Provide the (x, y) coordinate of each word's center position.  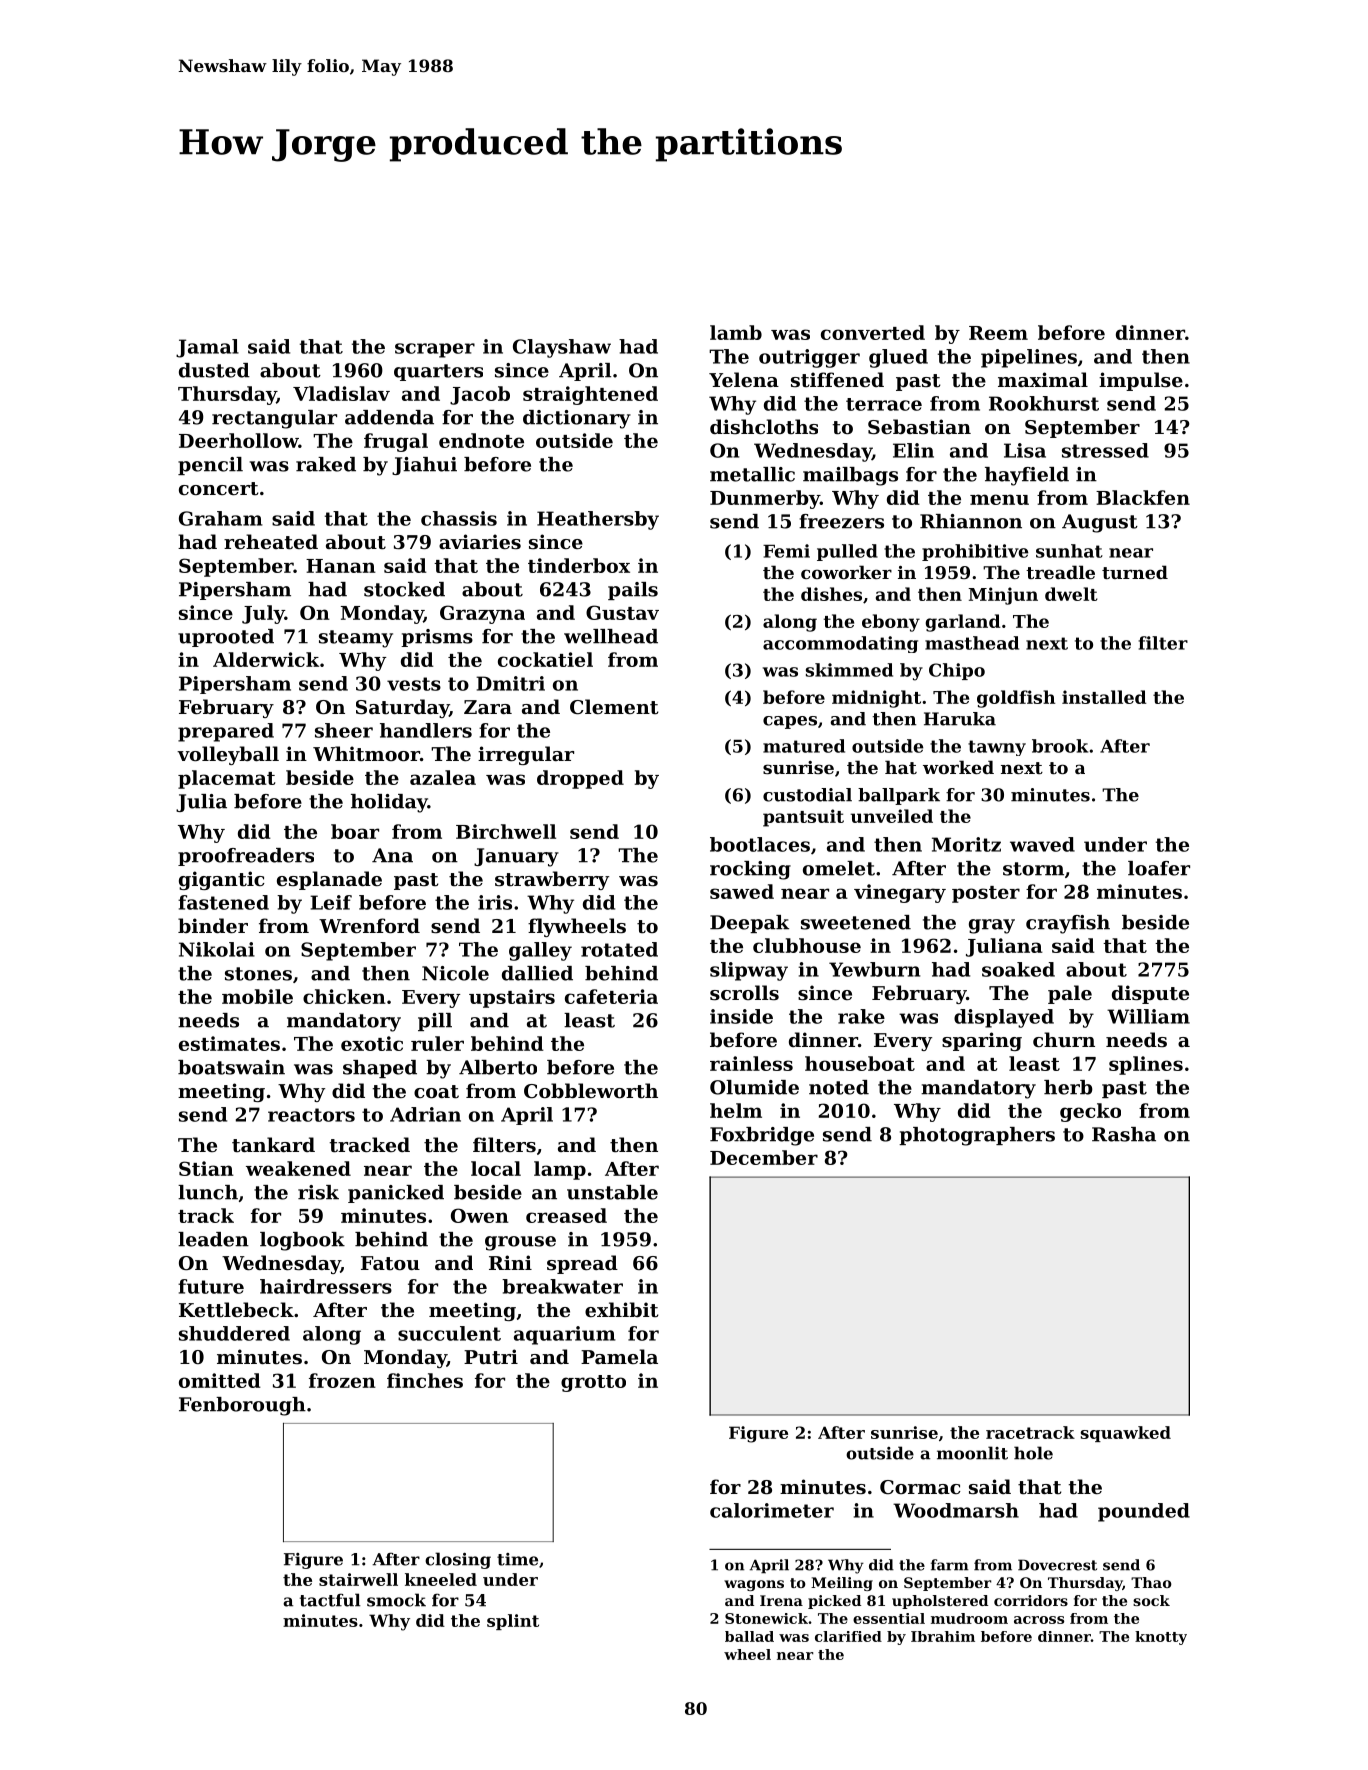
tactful (330, 1600)
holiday (389, 803)
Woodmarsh (956, 1510)
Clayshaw (562, 348)
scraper (435, 350)
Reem (998, 333)
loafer (1159, 868)
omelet (839, 868)
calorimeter (772, 1510)
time (517, 1559)
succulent (449, 1333)
